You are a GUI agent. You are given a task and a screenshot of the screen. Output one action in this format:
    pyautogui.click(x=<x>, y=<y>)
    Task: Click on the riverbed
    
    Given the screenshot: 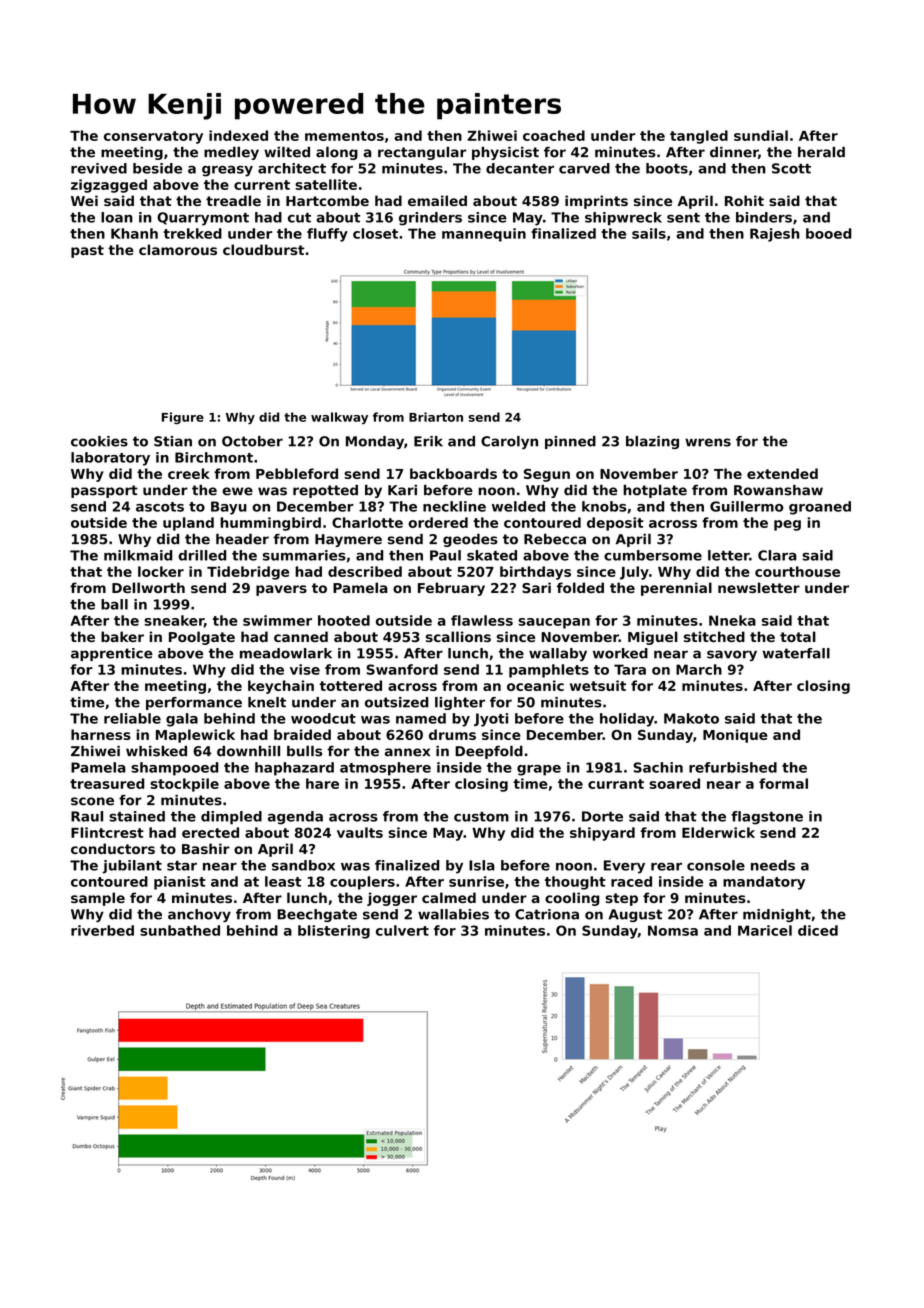 What is the action you would take?
    pyautogui.click(x=102, y=930)
